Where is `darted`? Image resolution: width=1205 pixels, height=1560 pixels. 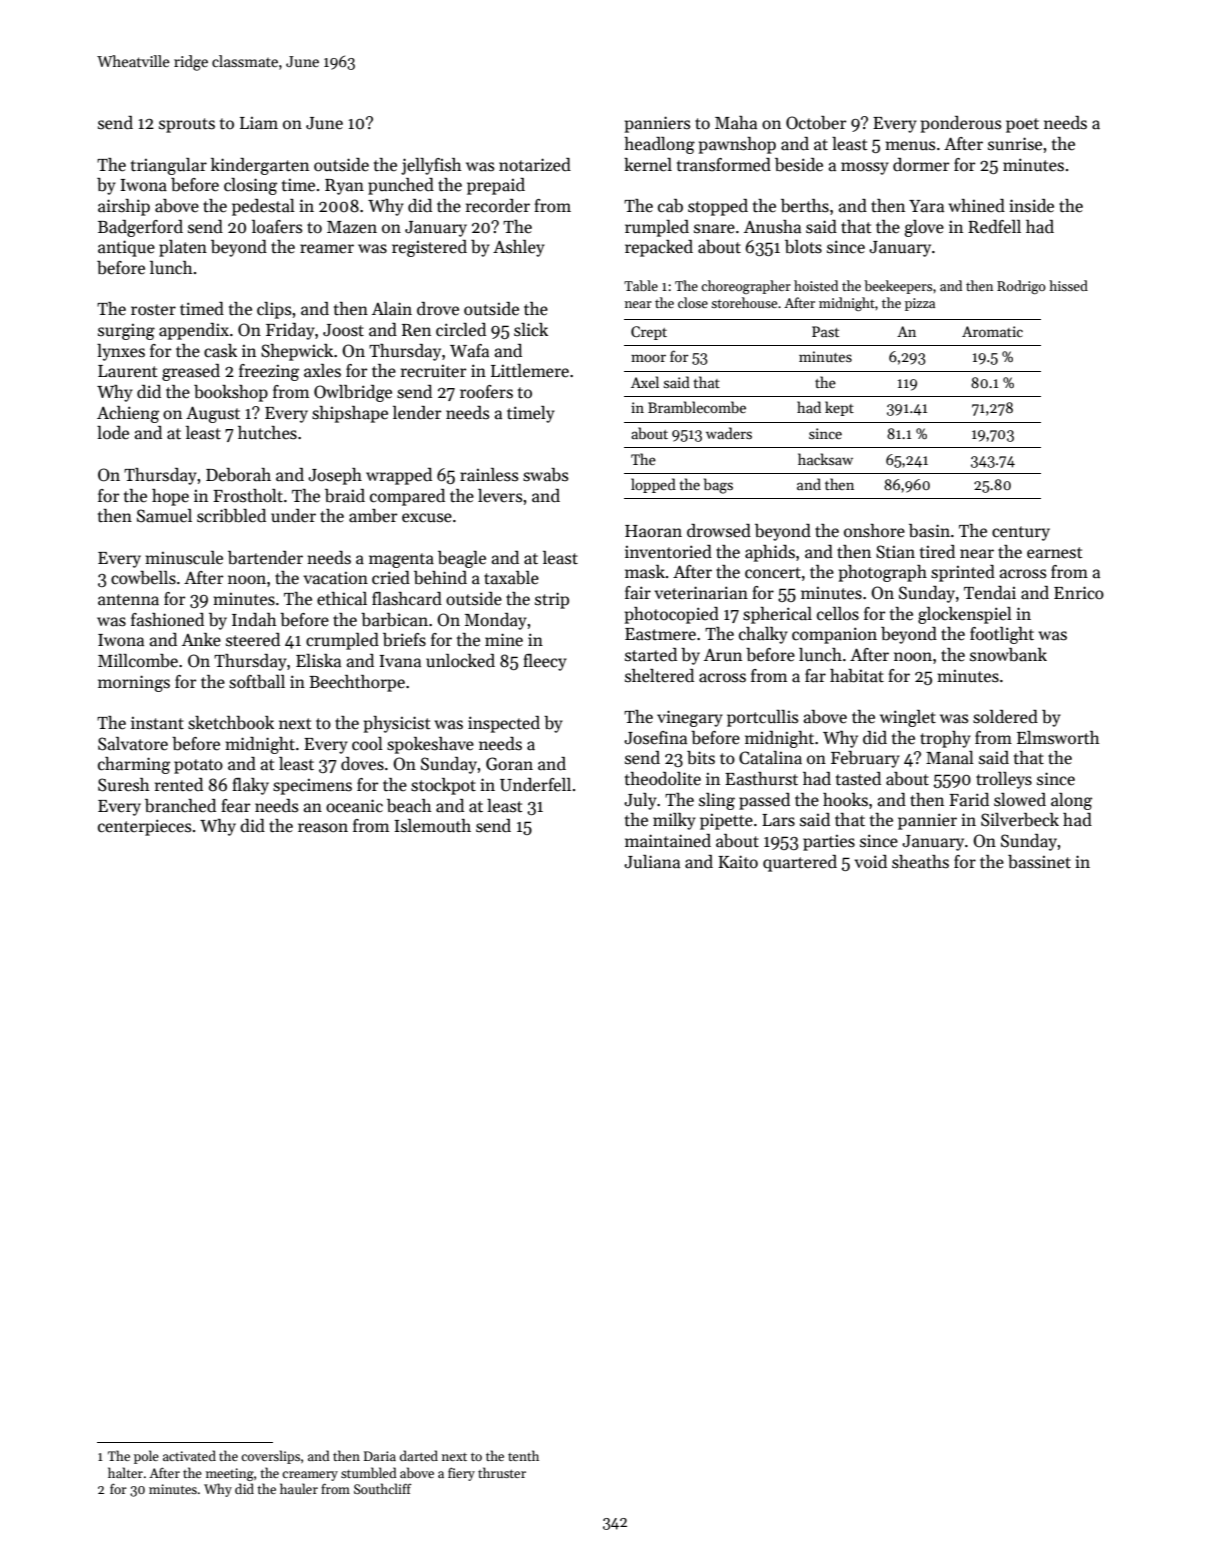
darted is located at coordinates (419, 1455).
